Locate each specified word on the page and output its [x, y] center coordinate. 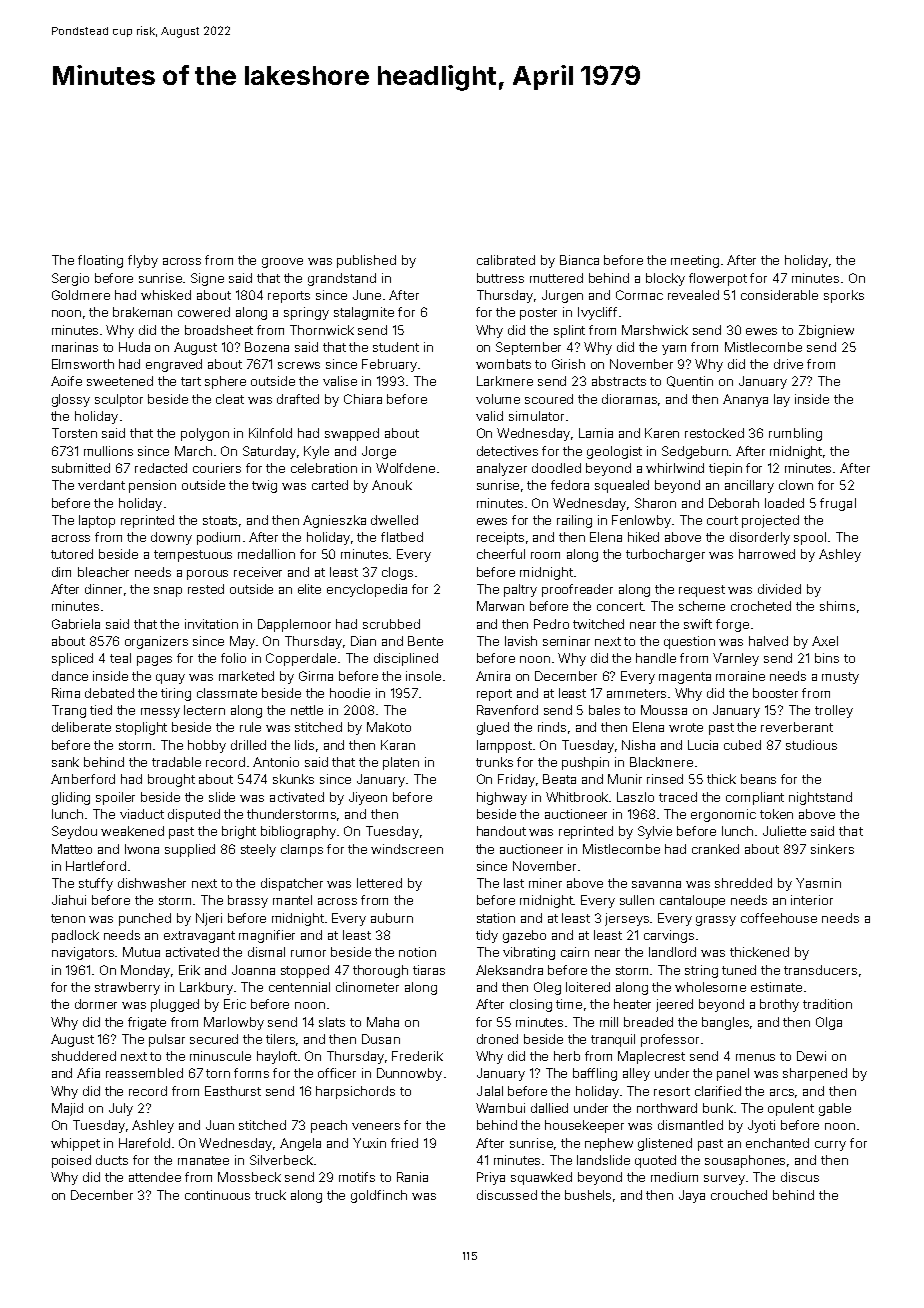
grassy [716, 921]
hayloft [277, 1057]
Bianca [579, 260]
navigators [84, 953]
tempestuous [193, 556]
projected [770, 521]
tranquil [613, 1040]
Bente [425, 641]
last [514, 883]
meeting [695, 261]
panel [733, 1074]
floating [100, 261]
